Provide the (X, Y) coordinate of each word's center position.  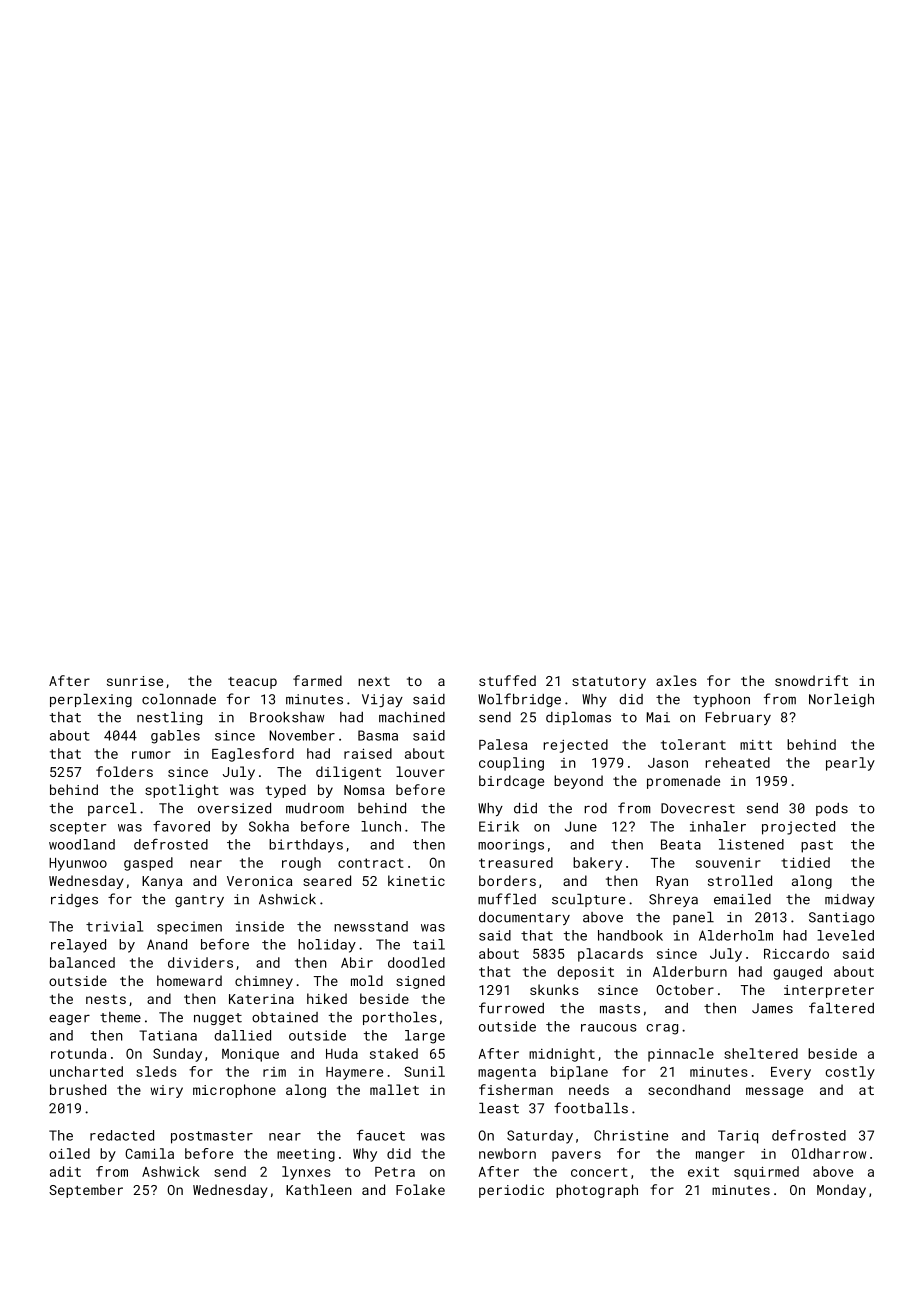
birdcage (511, 782)
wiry (167, 1091)
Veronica (259, 881)
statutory (609, 683)
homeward (189, 980)
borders (507, 880)
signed (420, 982)
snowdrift (811, 680)
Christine (631, 1135)
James (772, 1008)
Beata (681, 844)
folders (124, 771)
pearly (850, 764)
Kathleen (319, 1189)
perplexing (91, 700)
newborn (507, 1153)
